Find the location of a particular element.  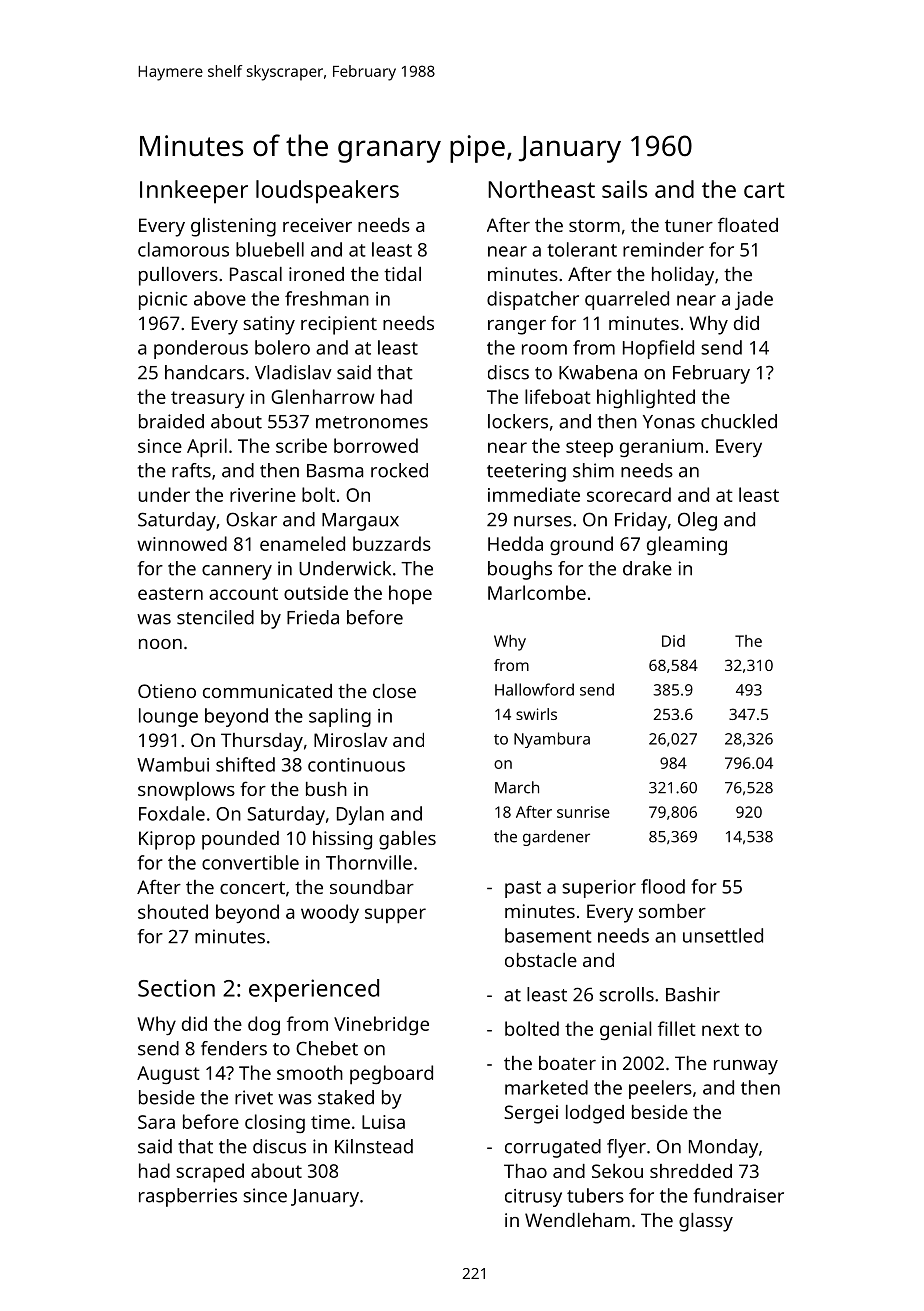

room is located at coordinates (544, 349).
